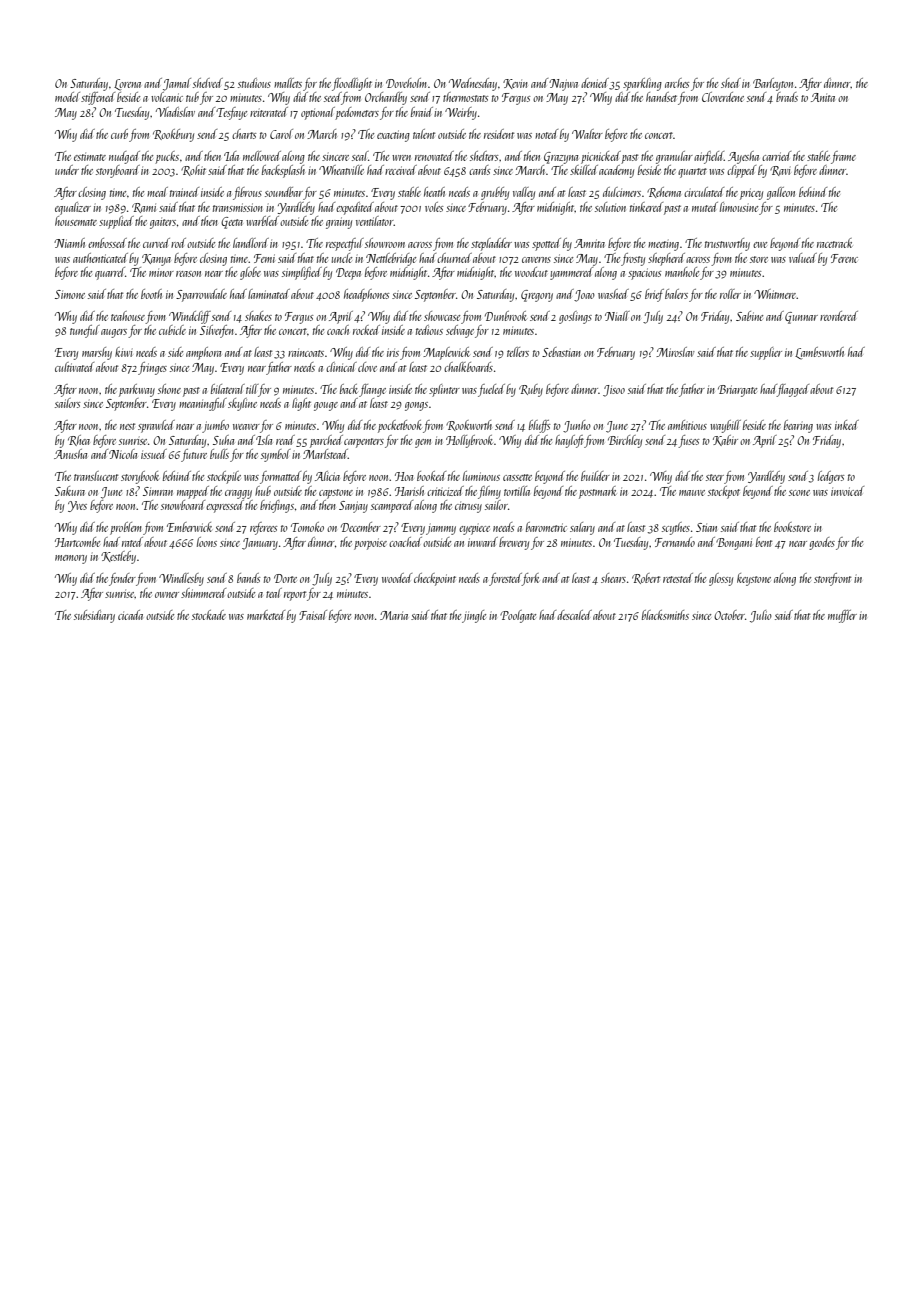  Describe the element at coordinates (431, 476) in the screenshot. I see `booked` at that location.
